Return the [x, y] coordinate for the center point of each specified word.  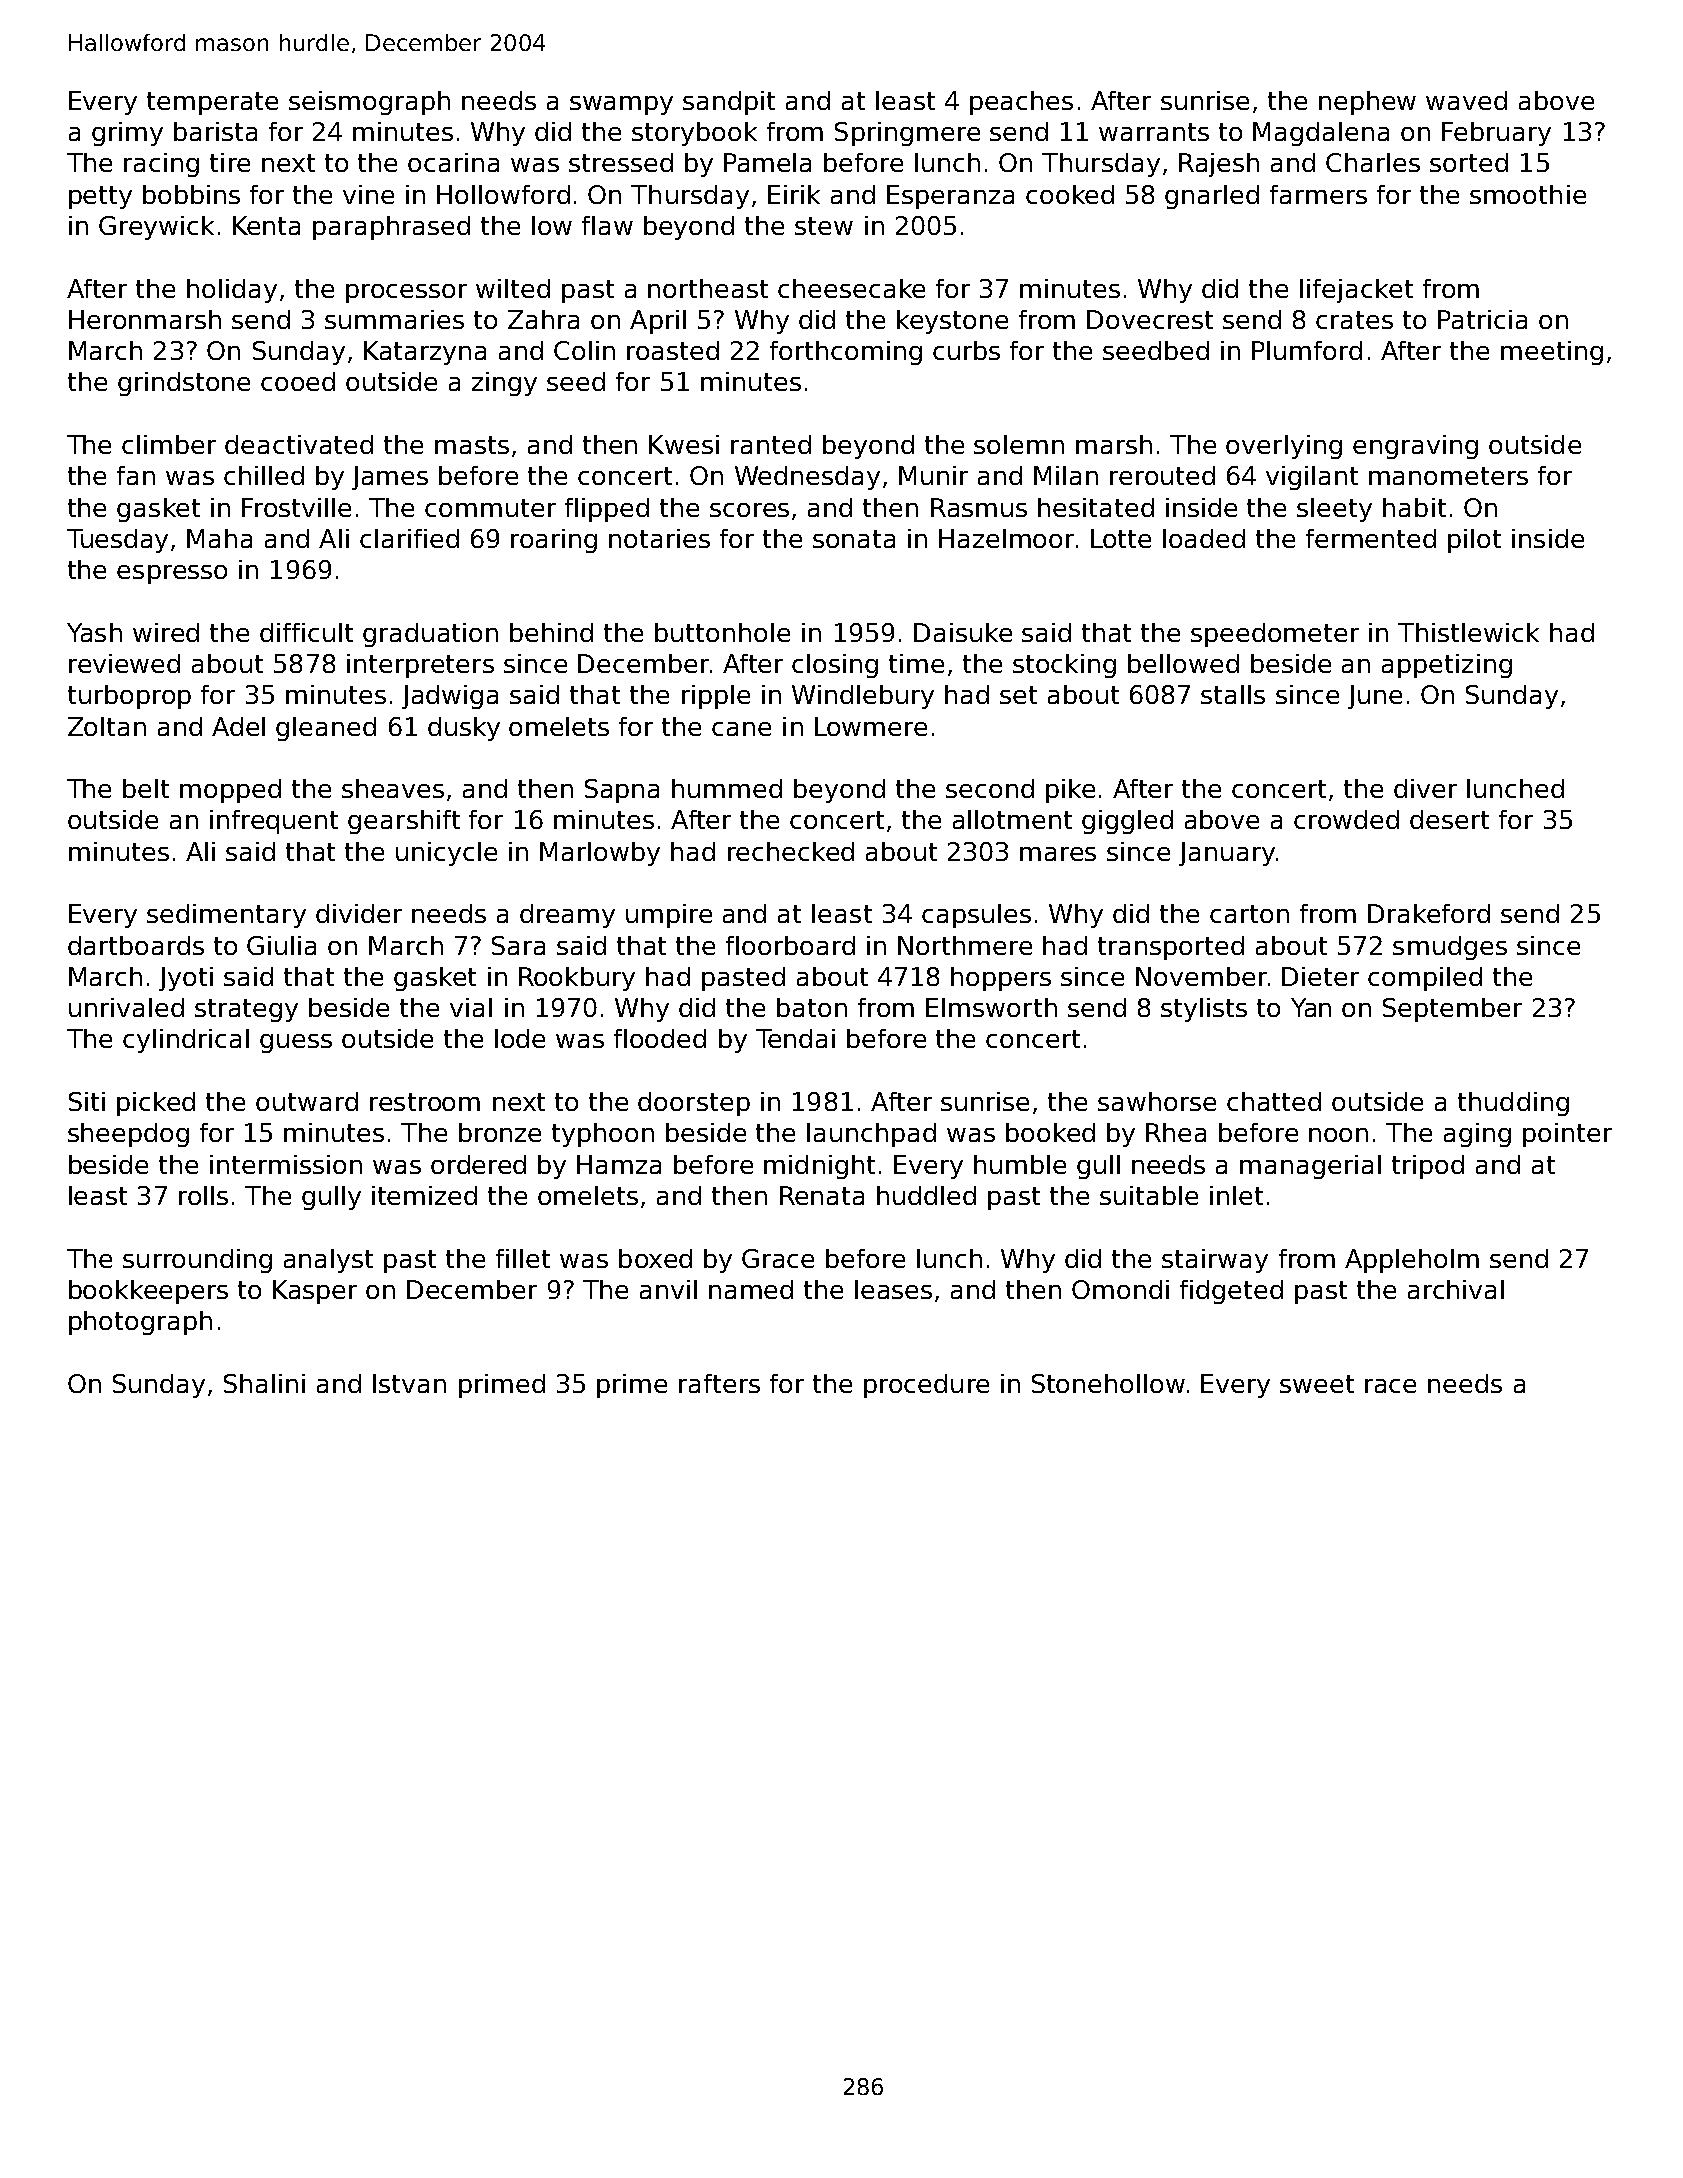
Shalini [264, 1383]
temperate [212, 103]
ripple [716, 697]
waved [1466, 100]
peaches [1021, 103]
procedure [926, 1386]
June [1375, 697]
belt [146, 788]
